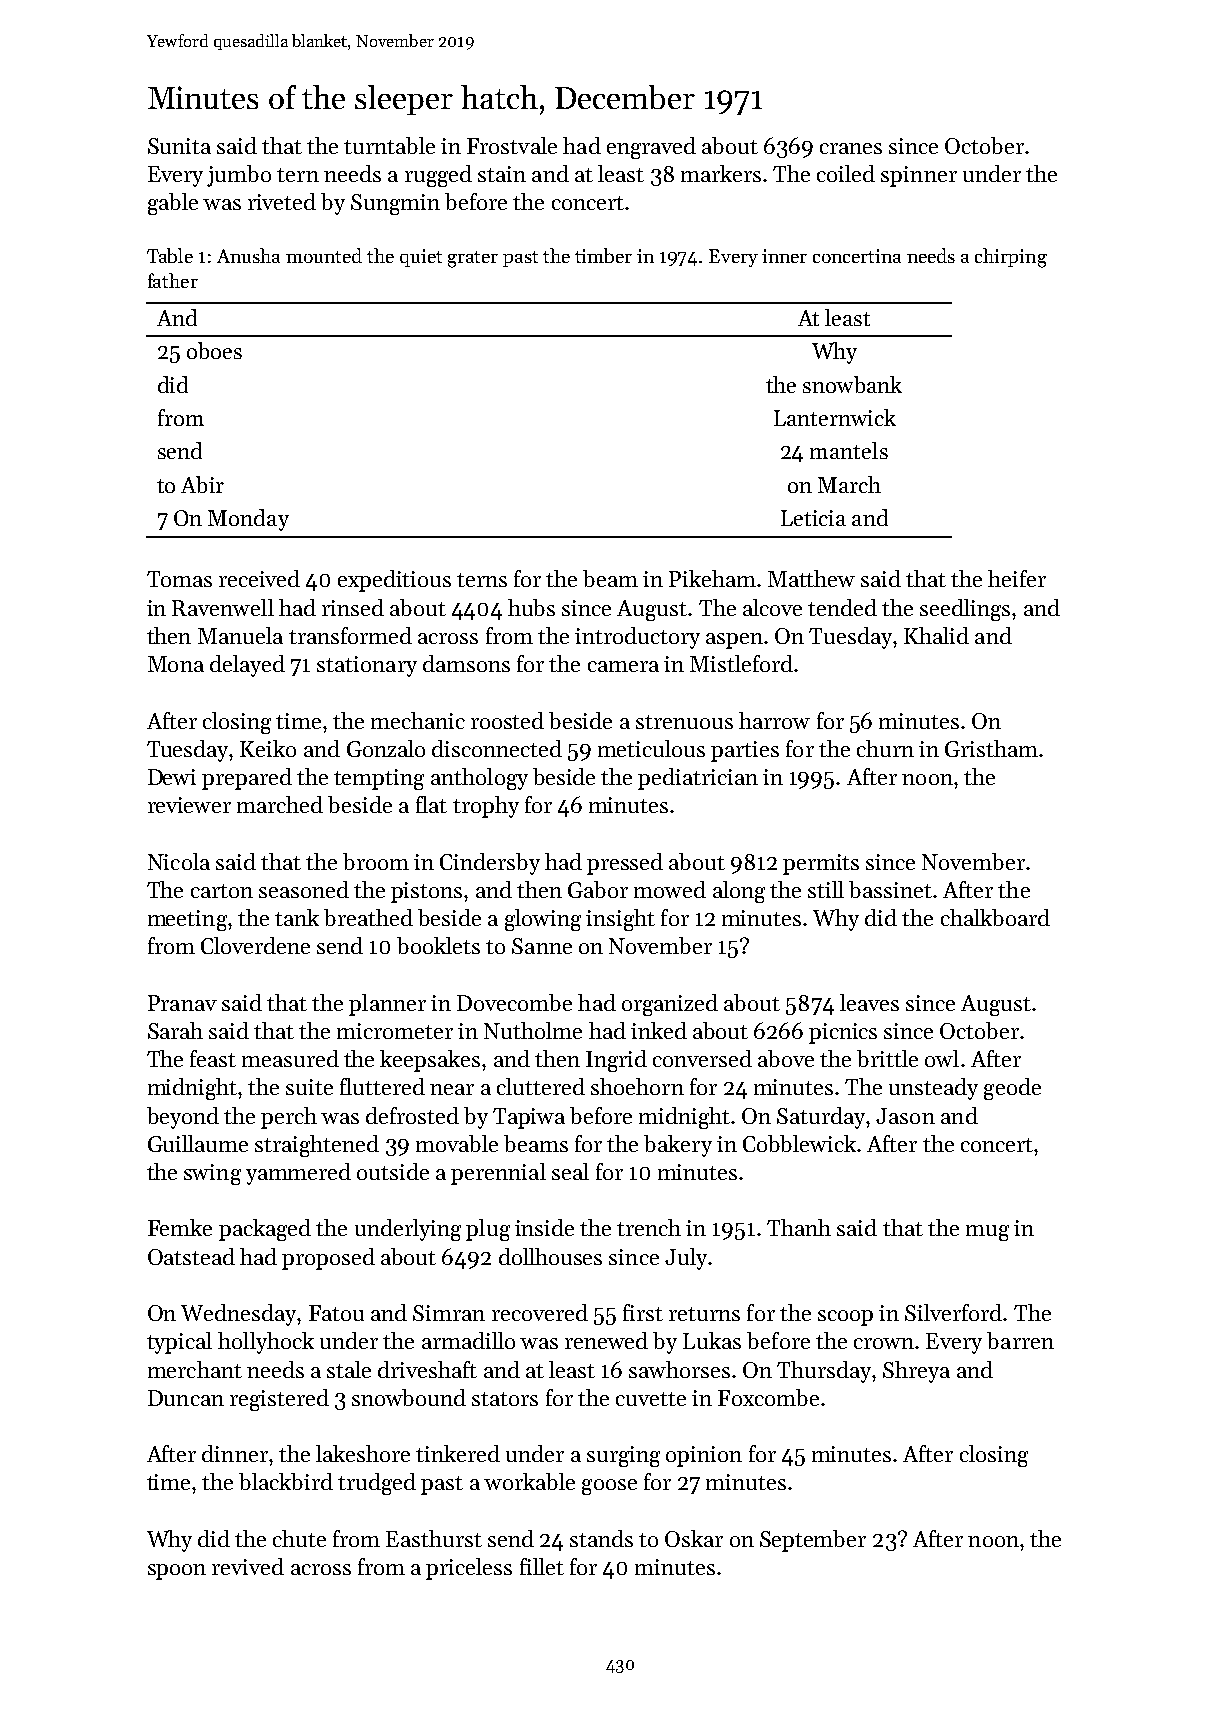 The height and width of the screenshot is (1714, 1212). I want to click on transformed, so click(350, 635).
